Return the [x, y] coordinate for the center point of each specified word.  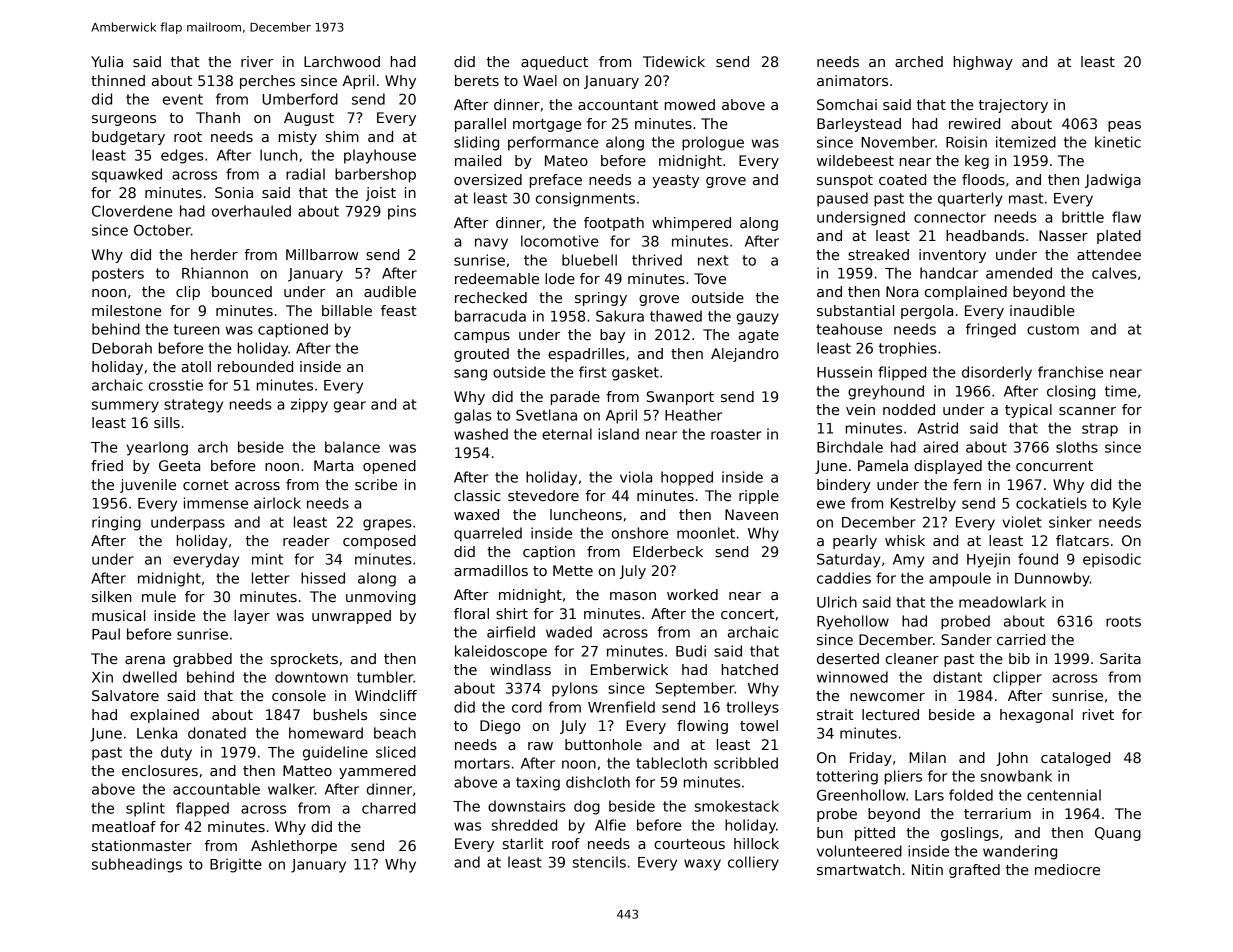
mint [267, 559]
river [257, 61]
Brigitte [236, 865]
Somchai [847, 104]
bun [830, 832]
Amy [909, 561]
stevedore [543, 495]
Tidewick [674, 61]
